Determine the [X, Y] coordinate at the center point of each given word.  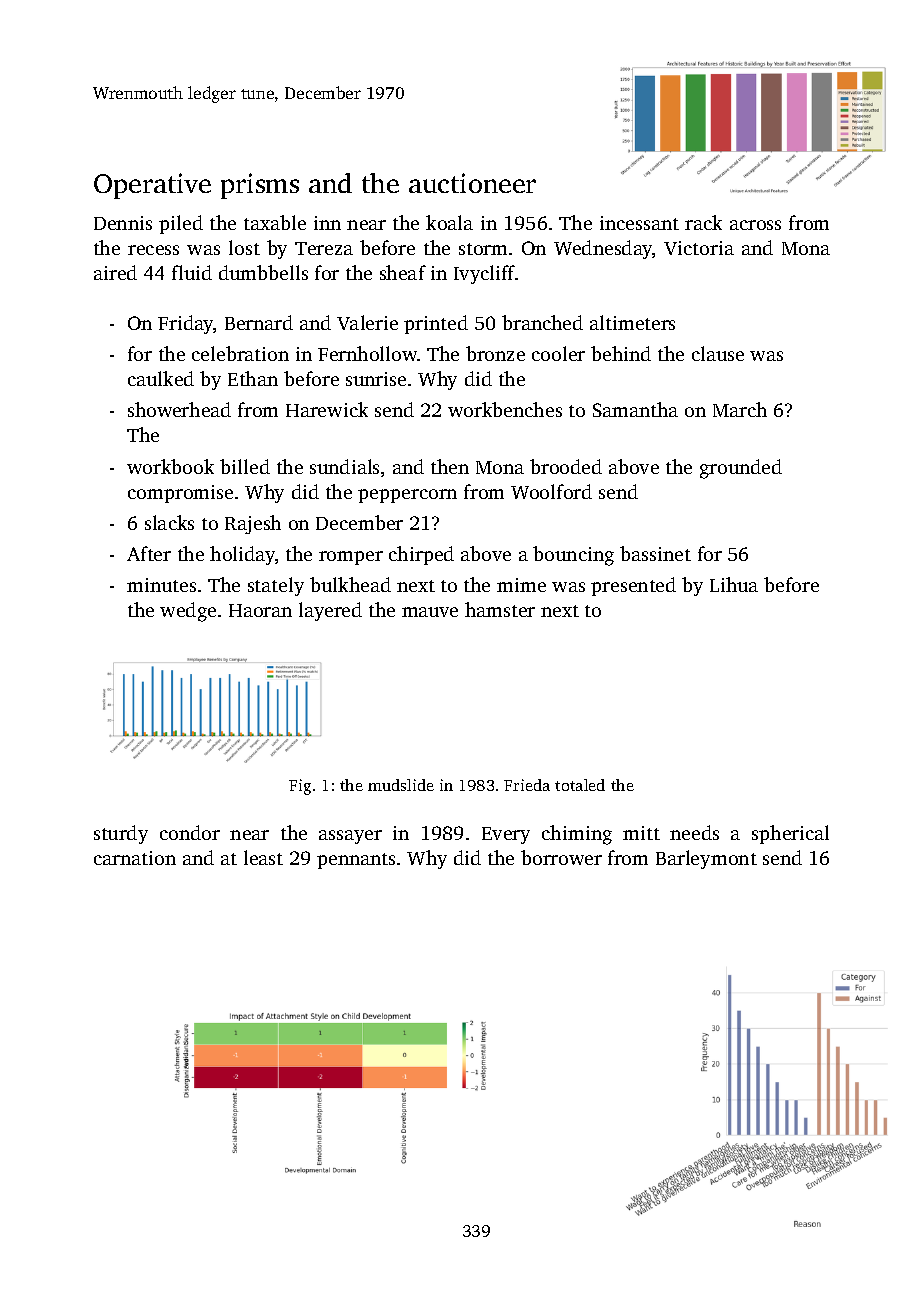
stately [276, 586]
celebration [240, 353]
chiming [577, 835]
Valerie [367, 322]
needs [694, 832]
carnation [135, 858]
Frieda [527, 785]
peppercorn [407, 496]
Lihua [734, 584]
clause [718, 353]
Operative [152, 186]
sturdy [121, 834]
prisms [260, 186]
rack [703, 222]
